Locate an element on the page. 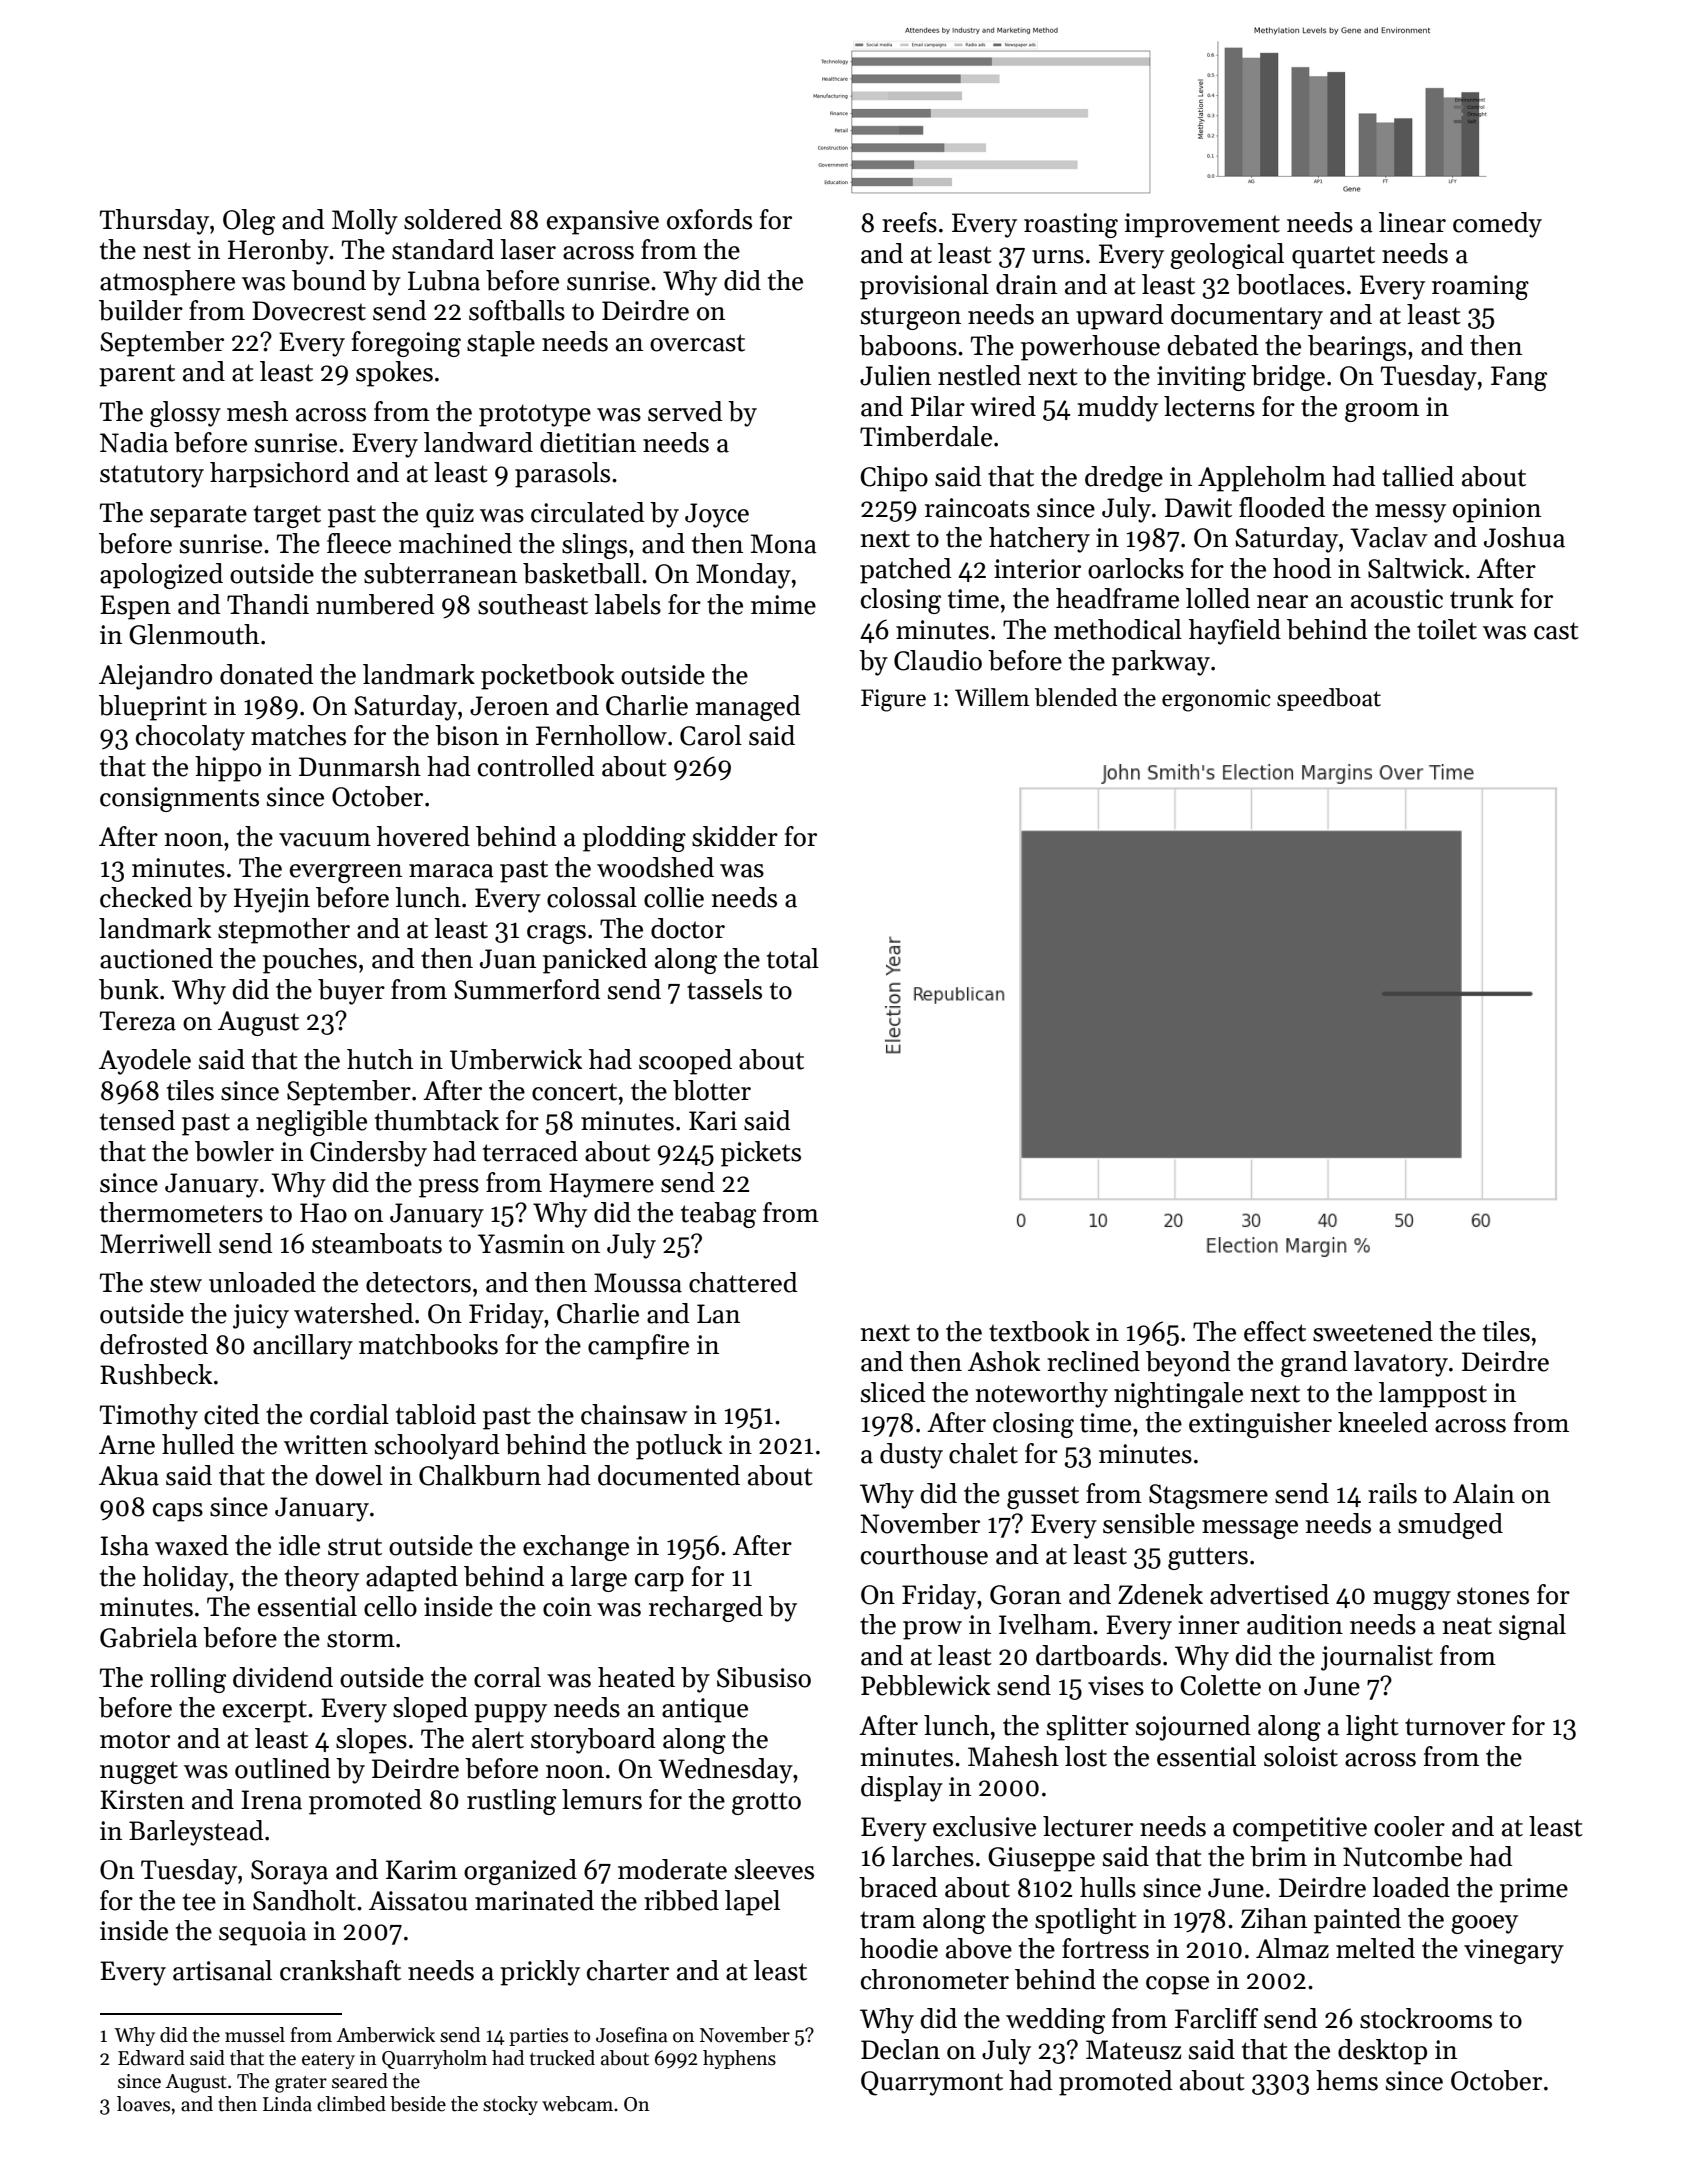  Oleg is located at coordinates (249, 222).
